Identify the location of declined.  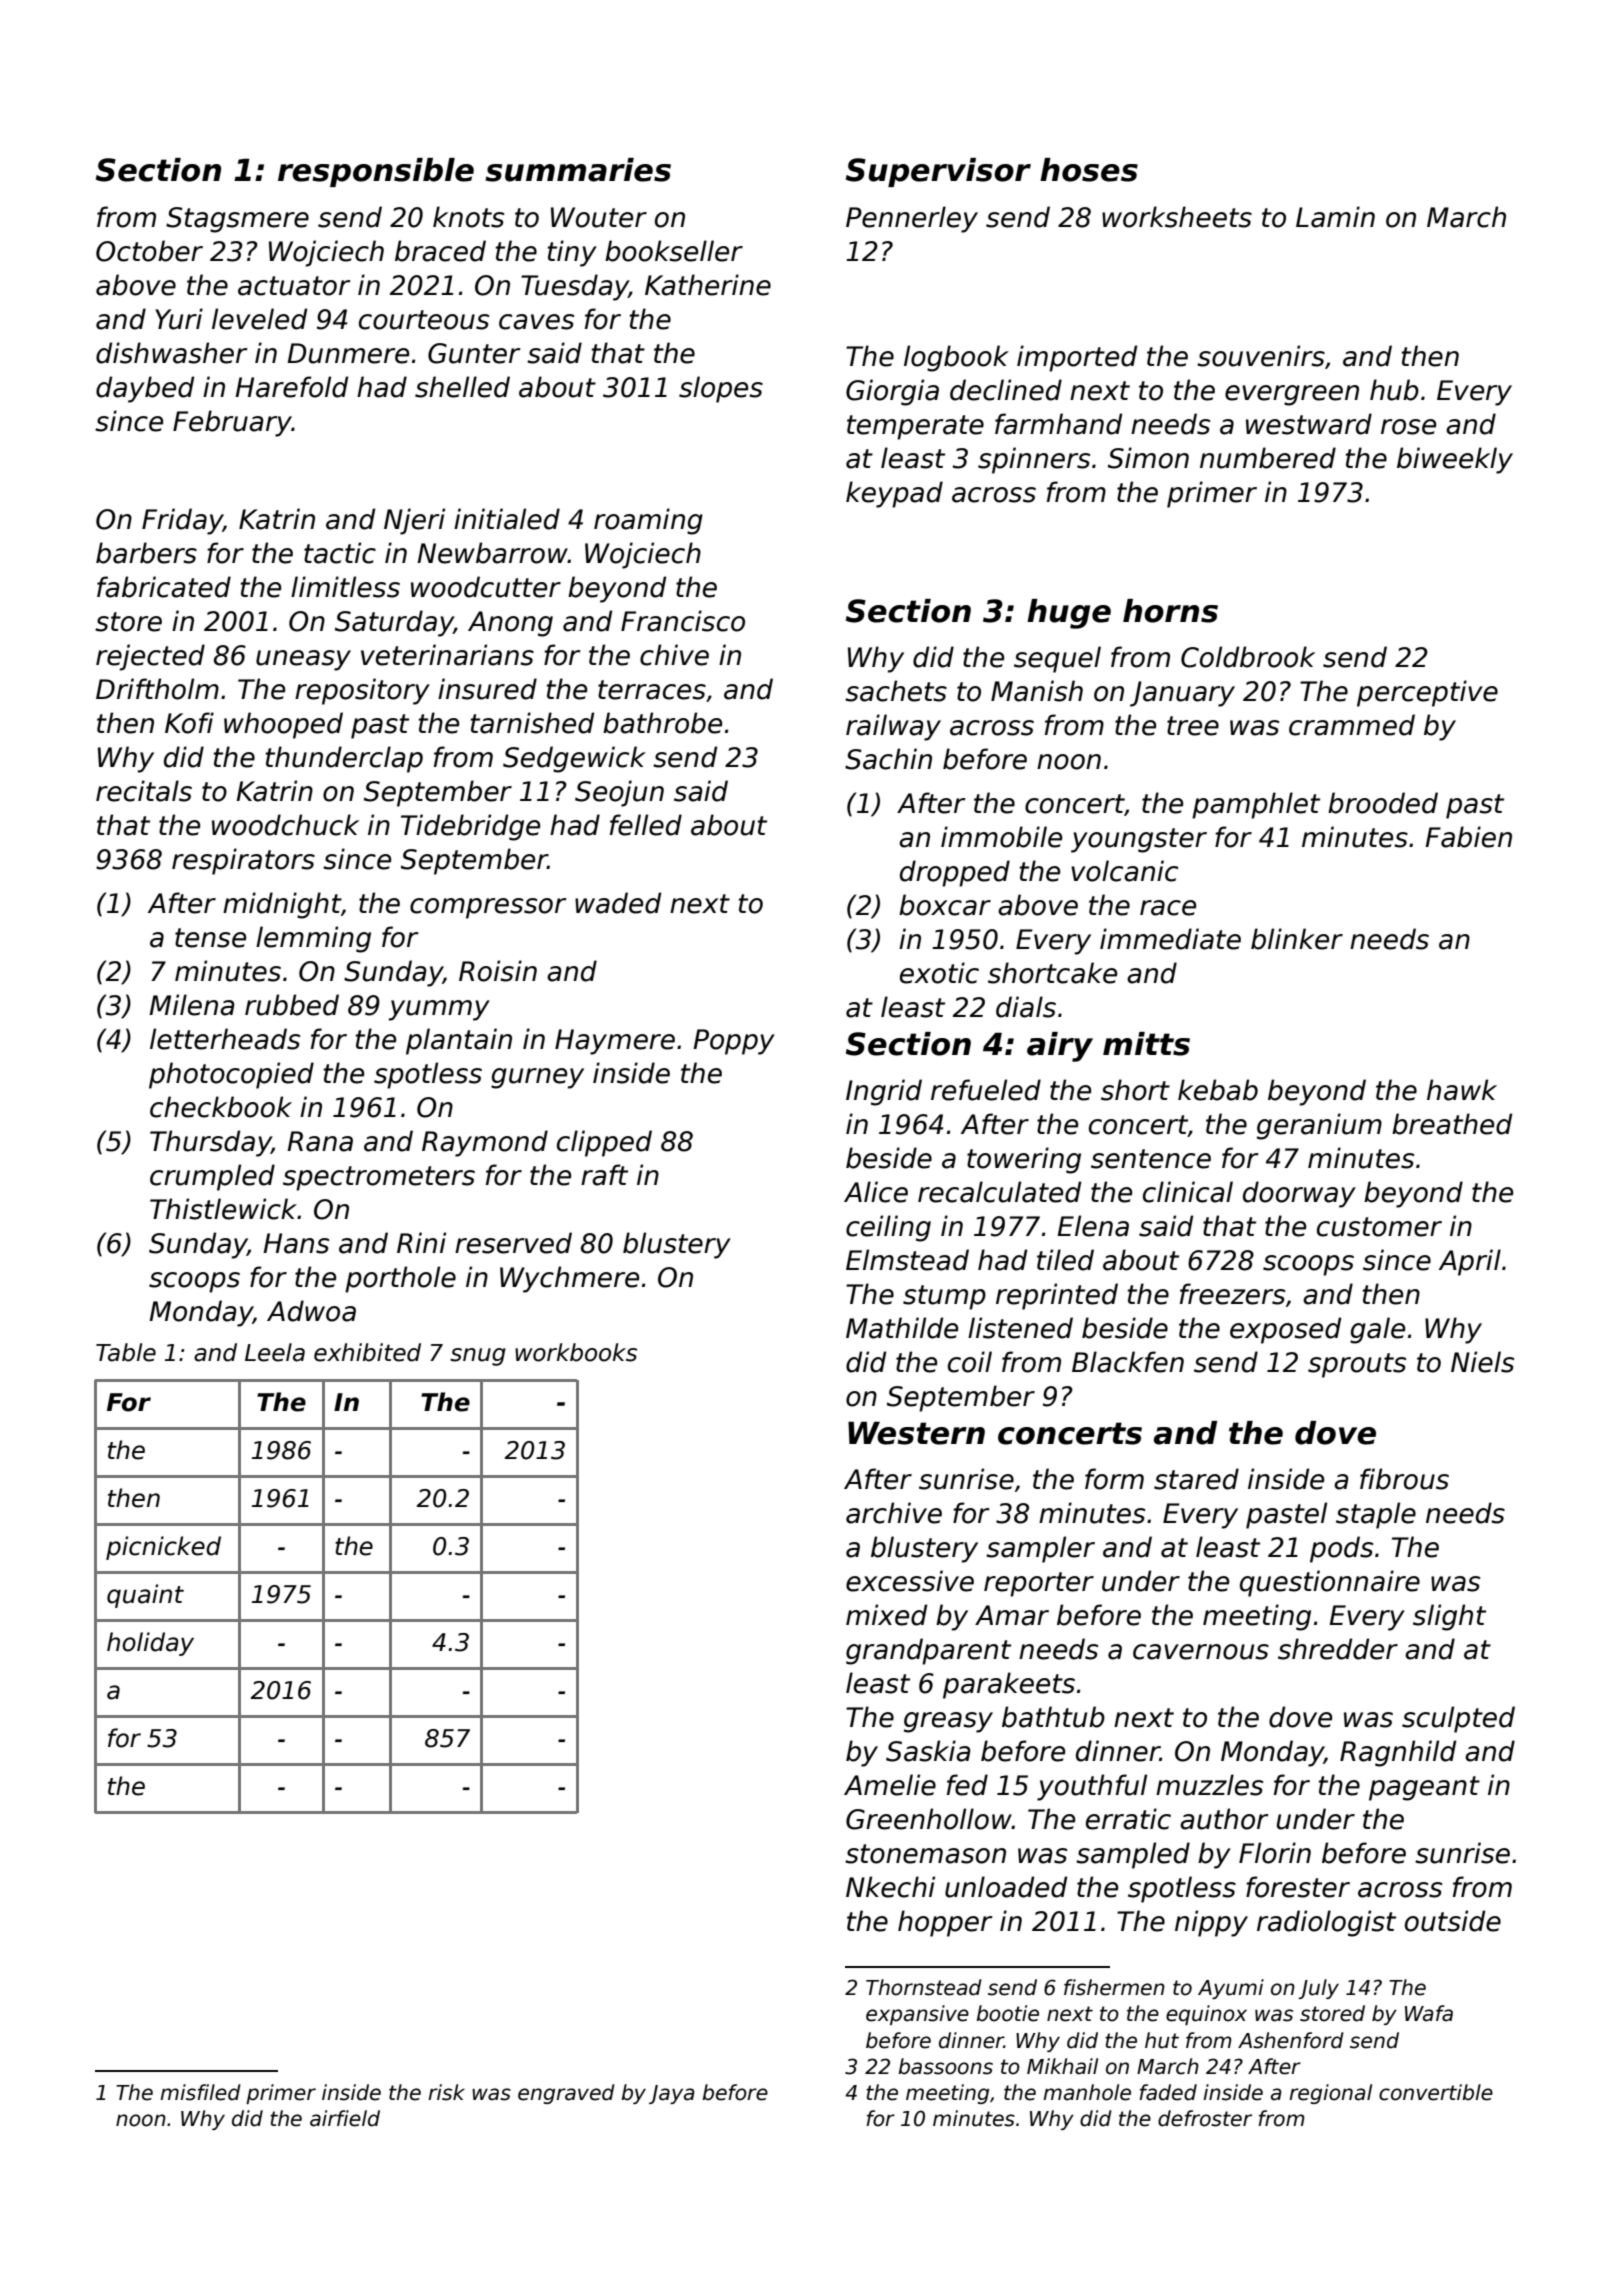
(1006, 390).
